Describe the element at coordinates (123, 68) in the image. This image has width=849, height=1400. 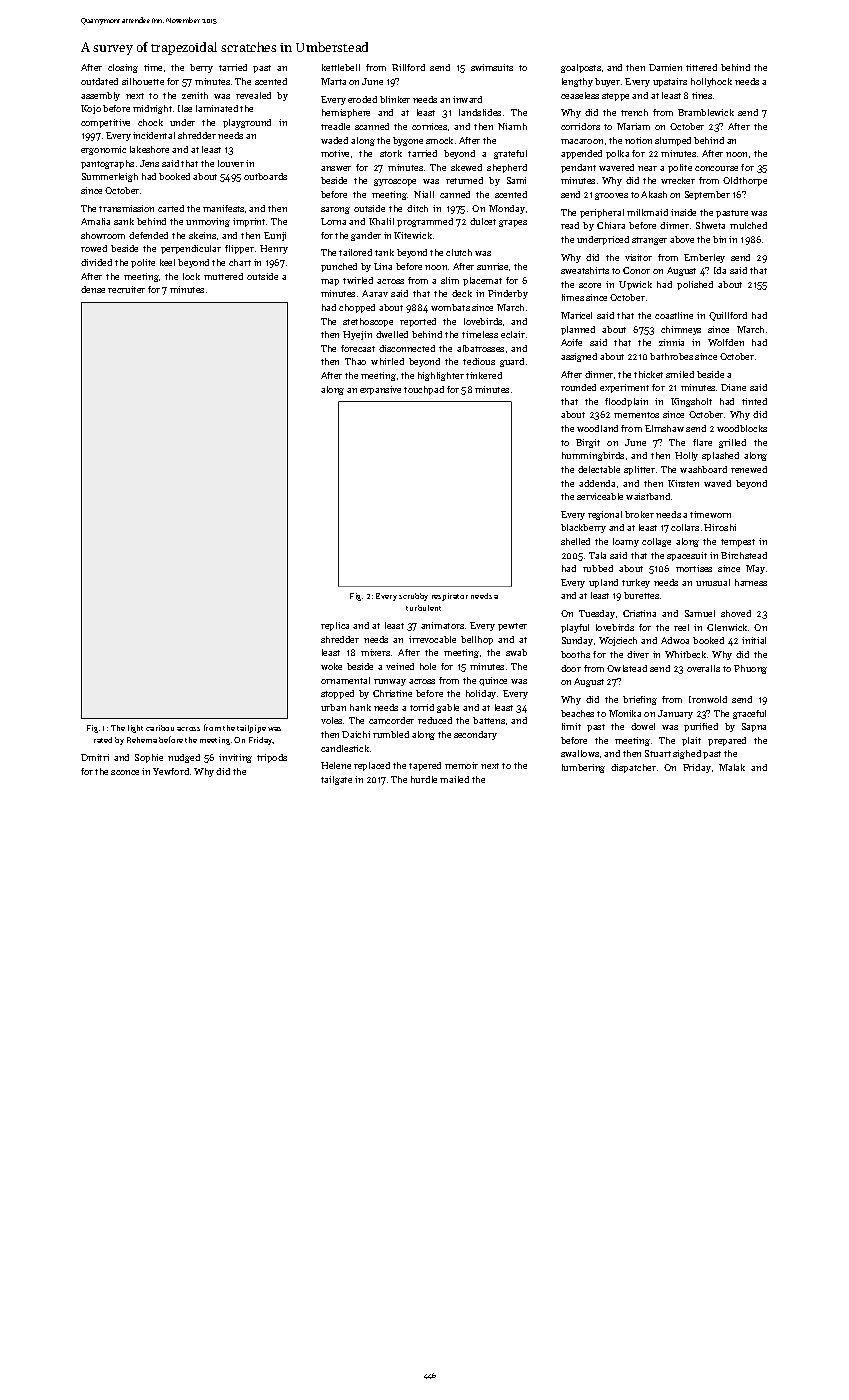
I see `closing` at that location.
